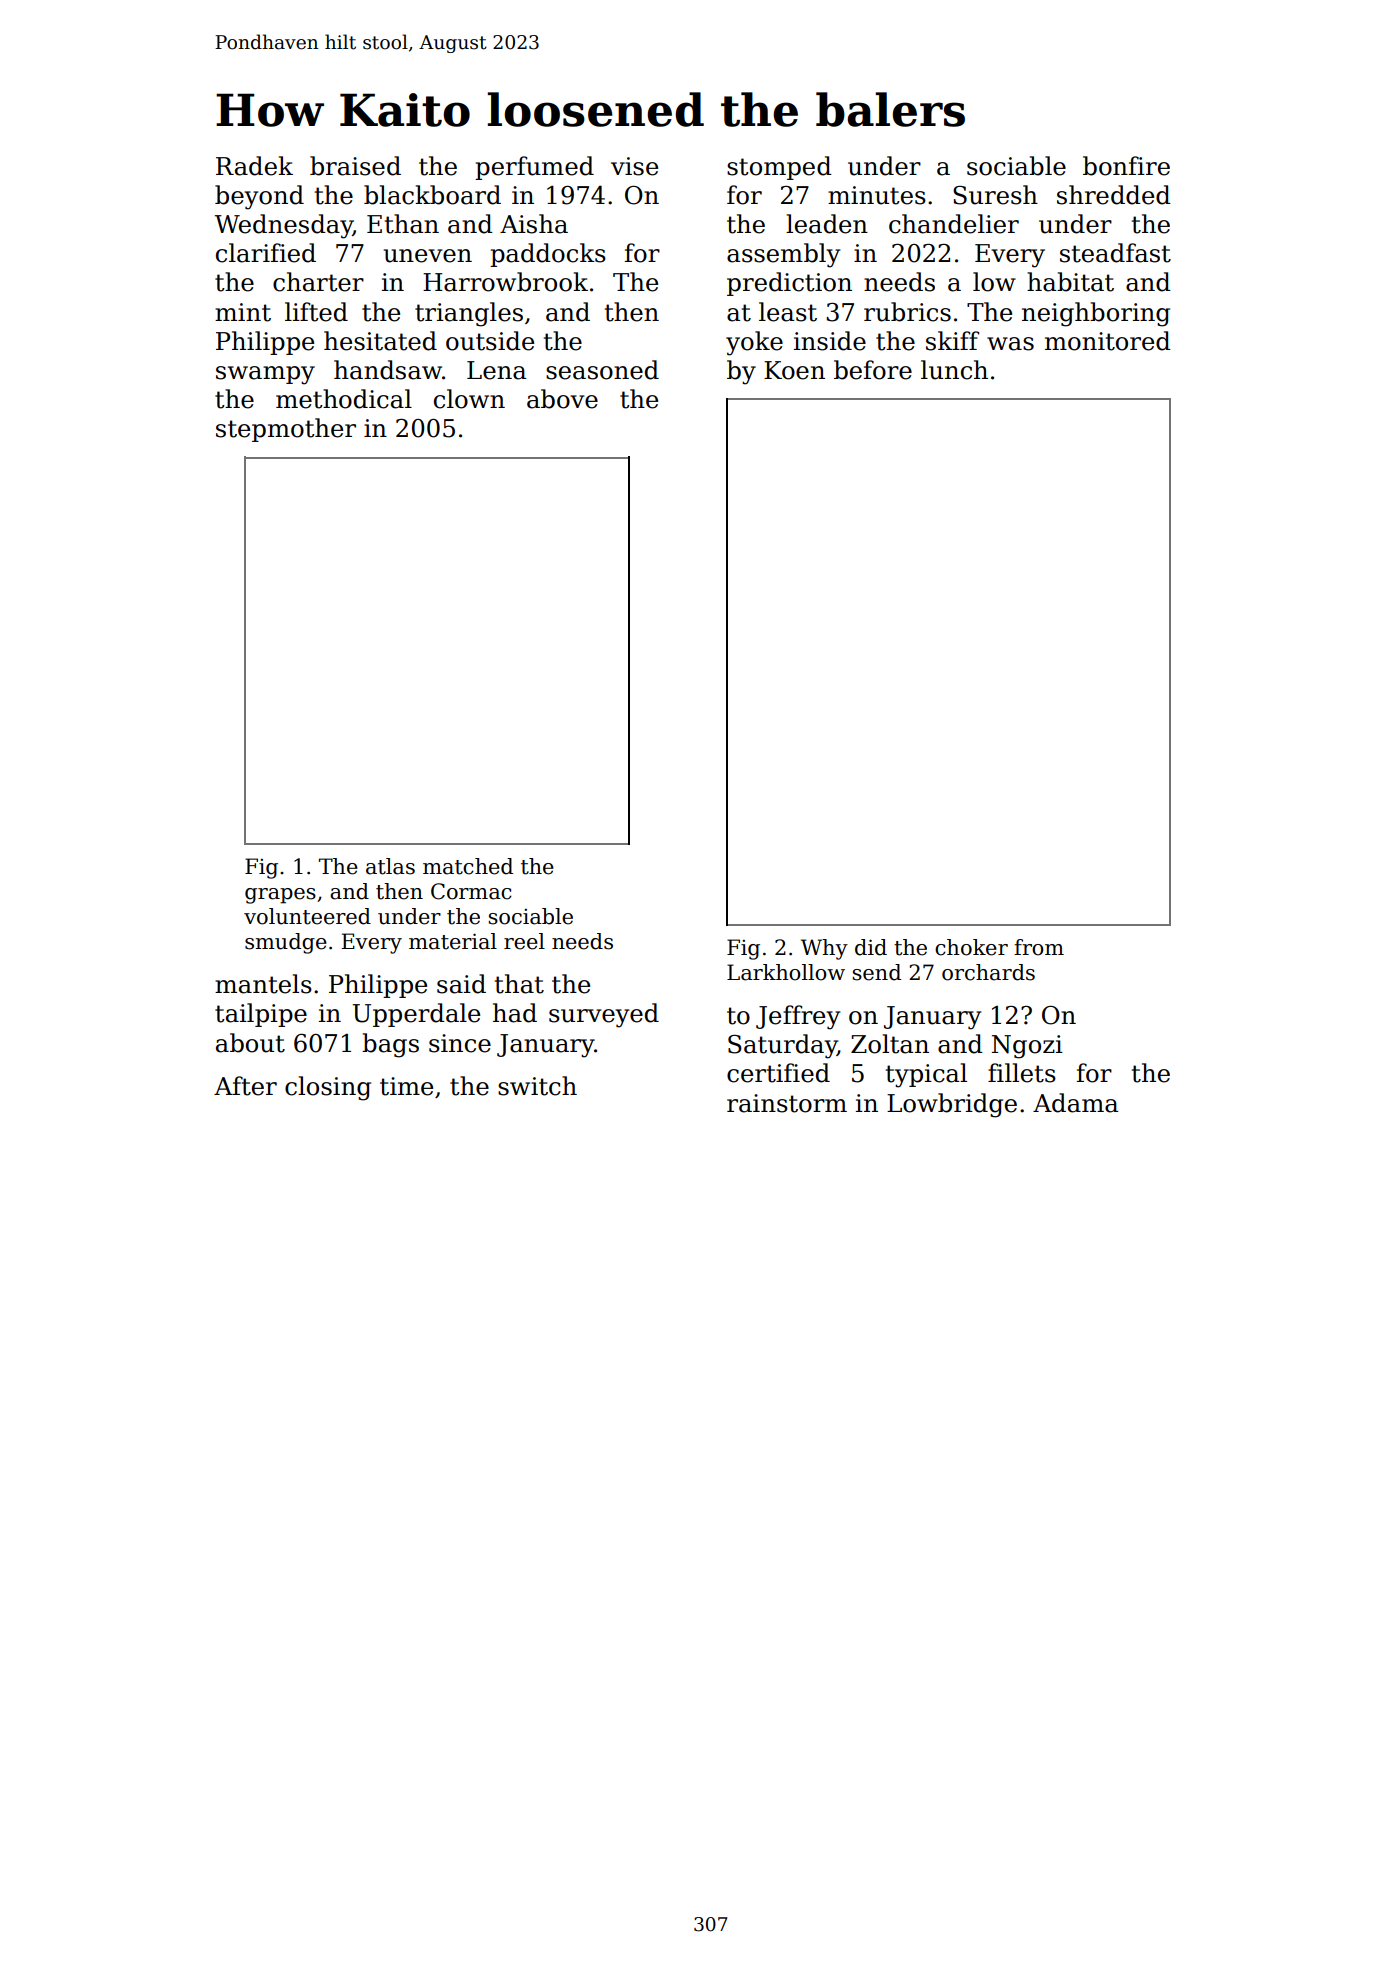  What do you see at coordinates (460, 1043) in the document?
I see `since` at bounding box center [460, 1043].
